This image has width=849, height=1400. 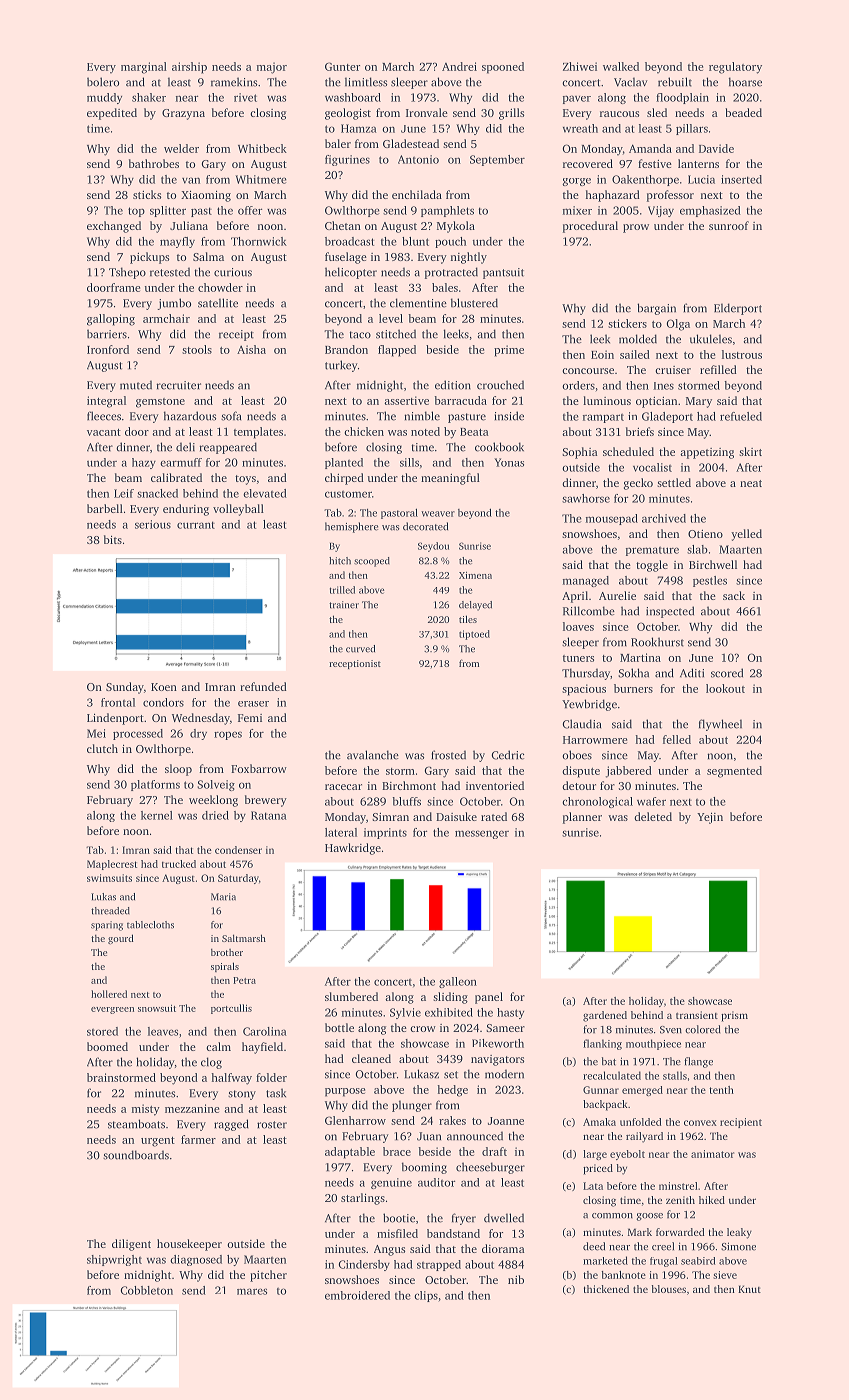 I want to click on lateral, so click(x=341, y=832).
